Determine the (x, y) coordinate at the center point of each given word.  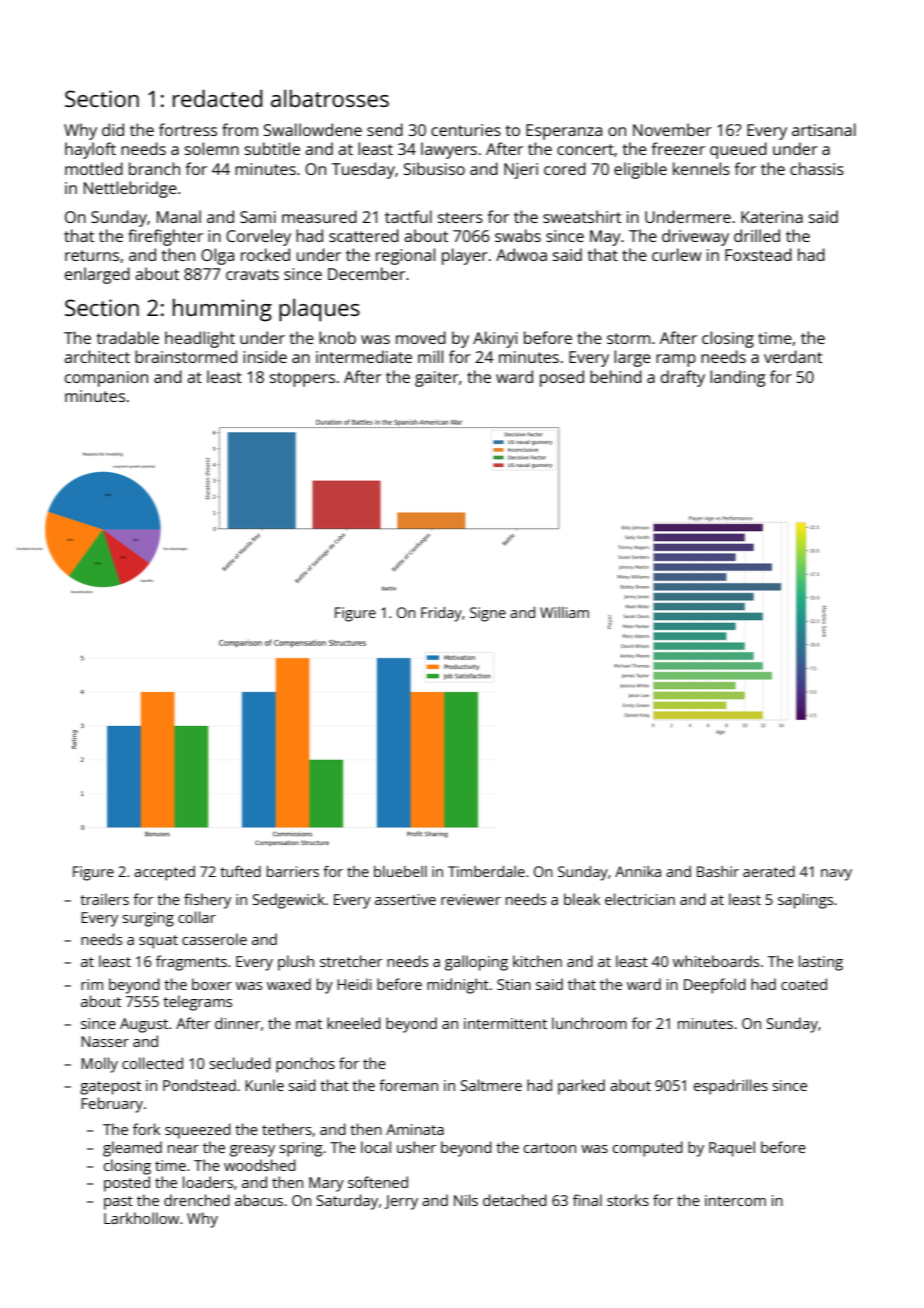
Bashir (718, 871)
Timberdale (486, 871)
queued (738, 150)
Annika (638, 871)
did (113, 129)
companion (106, 379)
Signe (488, 614)
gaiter (437, 379)
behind (616, 376)
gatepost (110, 1088)
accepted (164, 873)
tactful (408, 216)
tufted (240, 871)
